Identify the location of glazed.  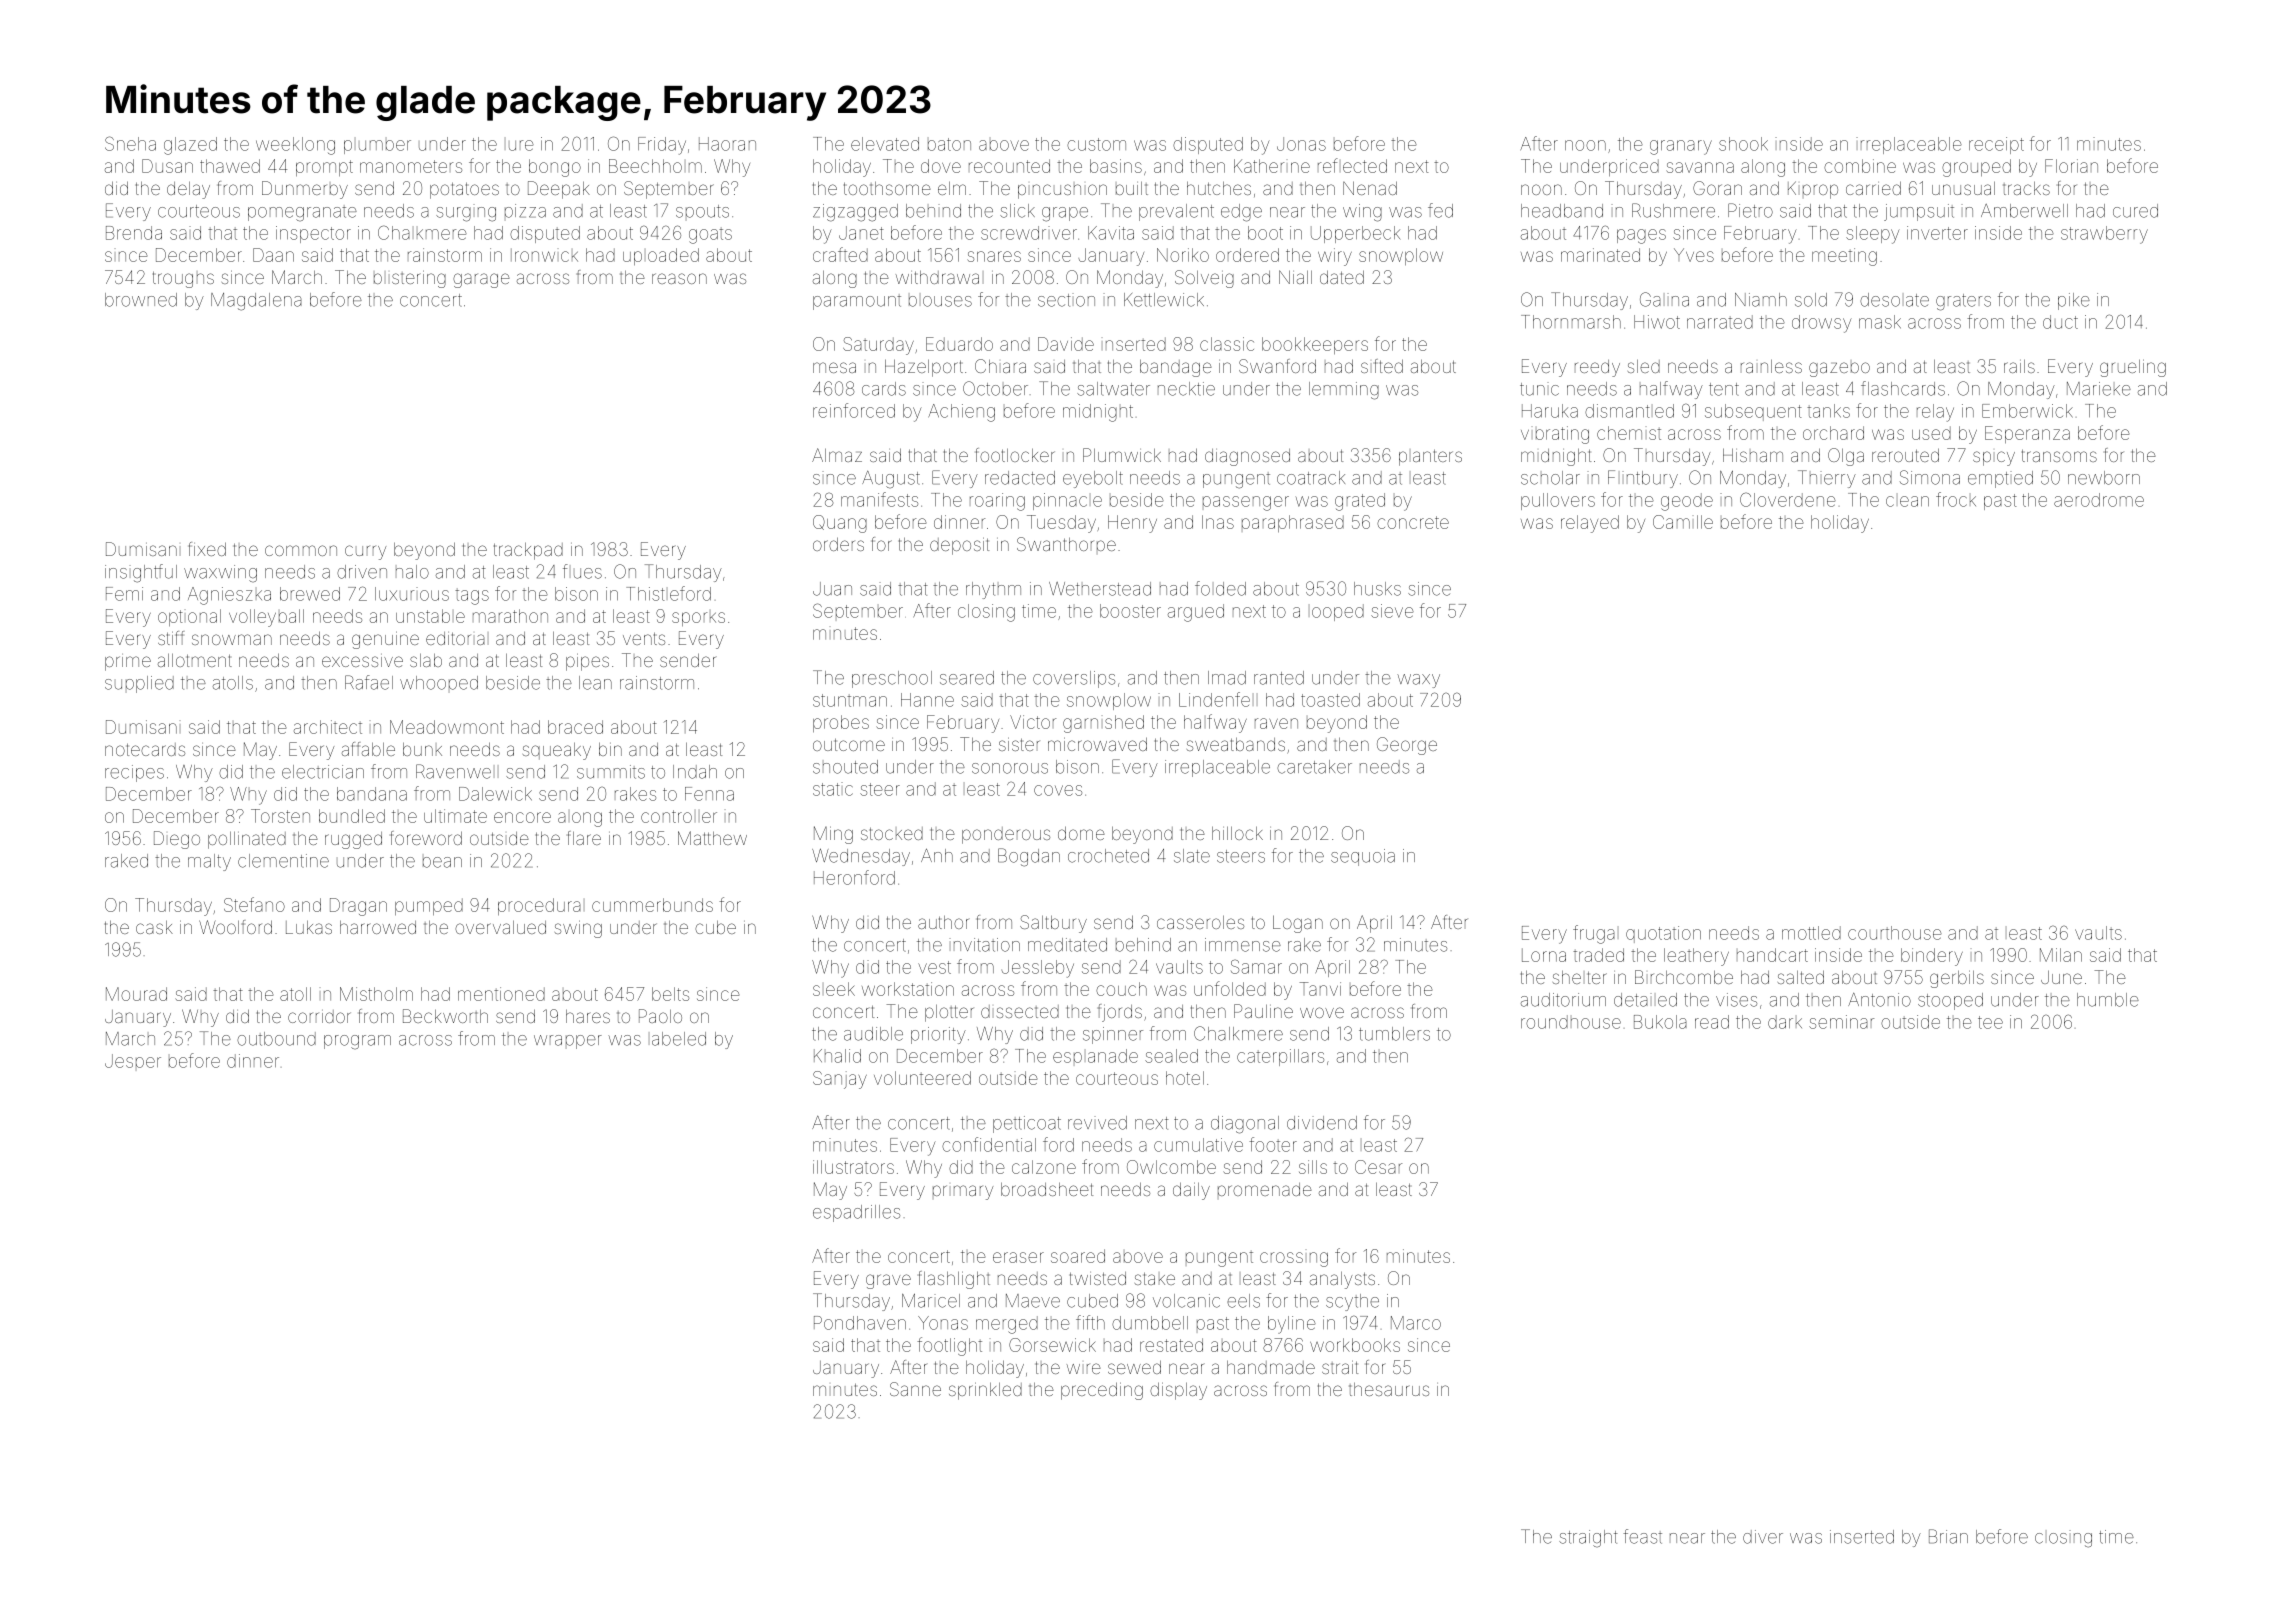
(190, 146).
